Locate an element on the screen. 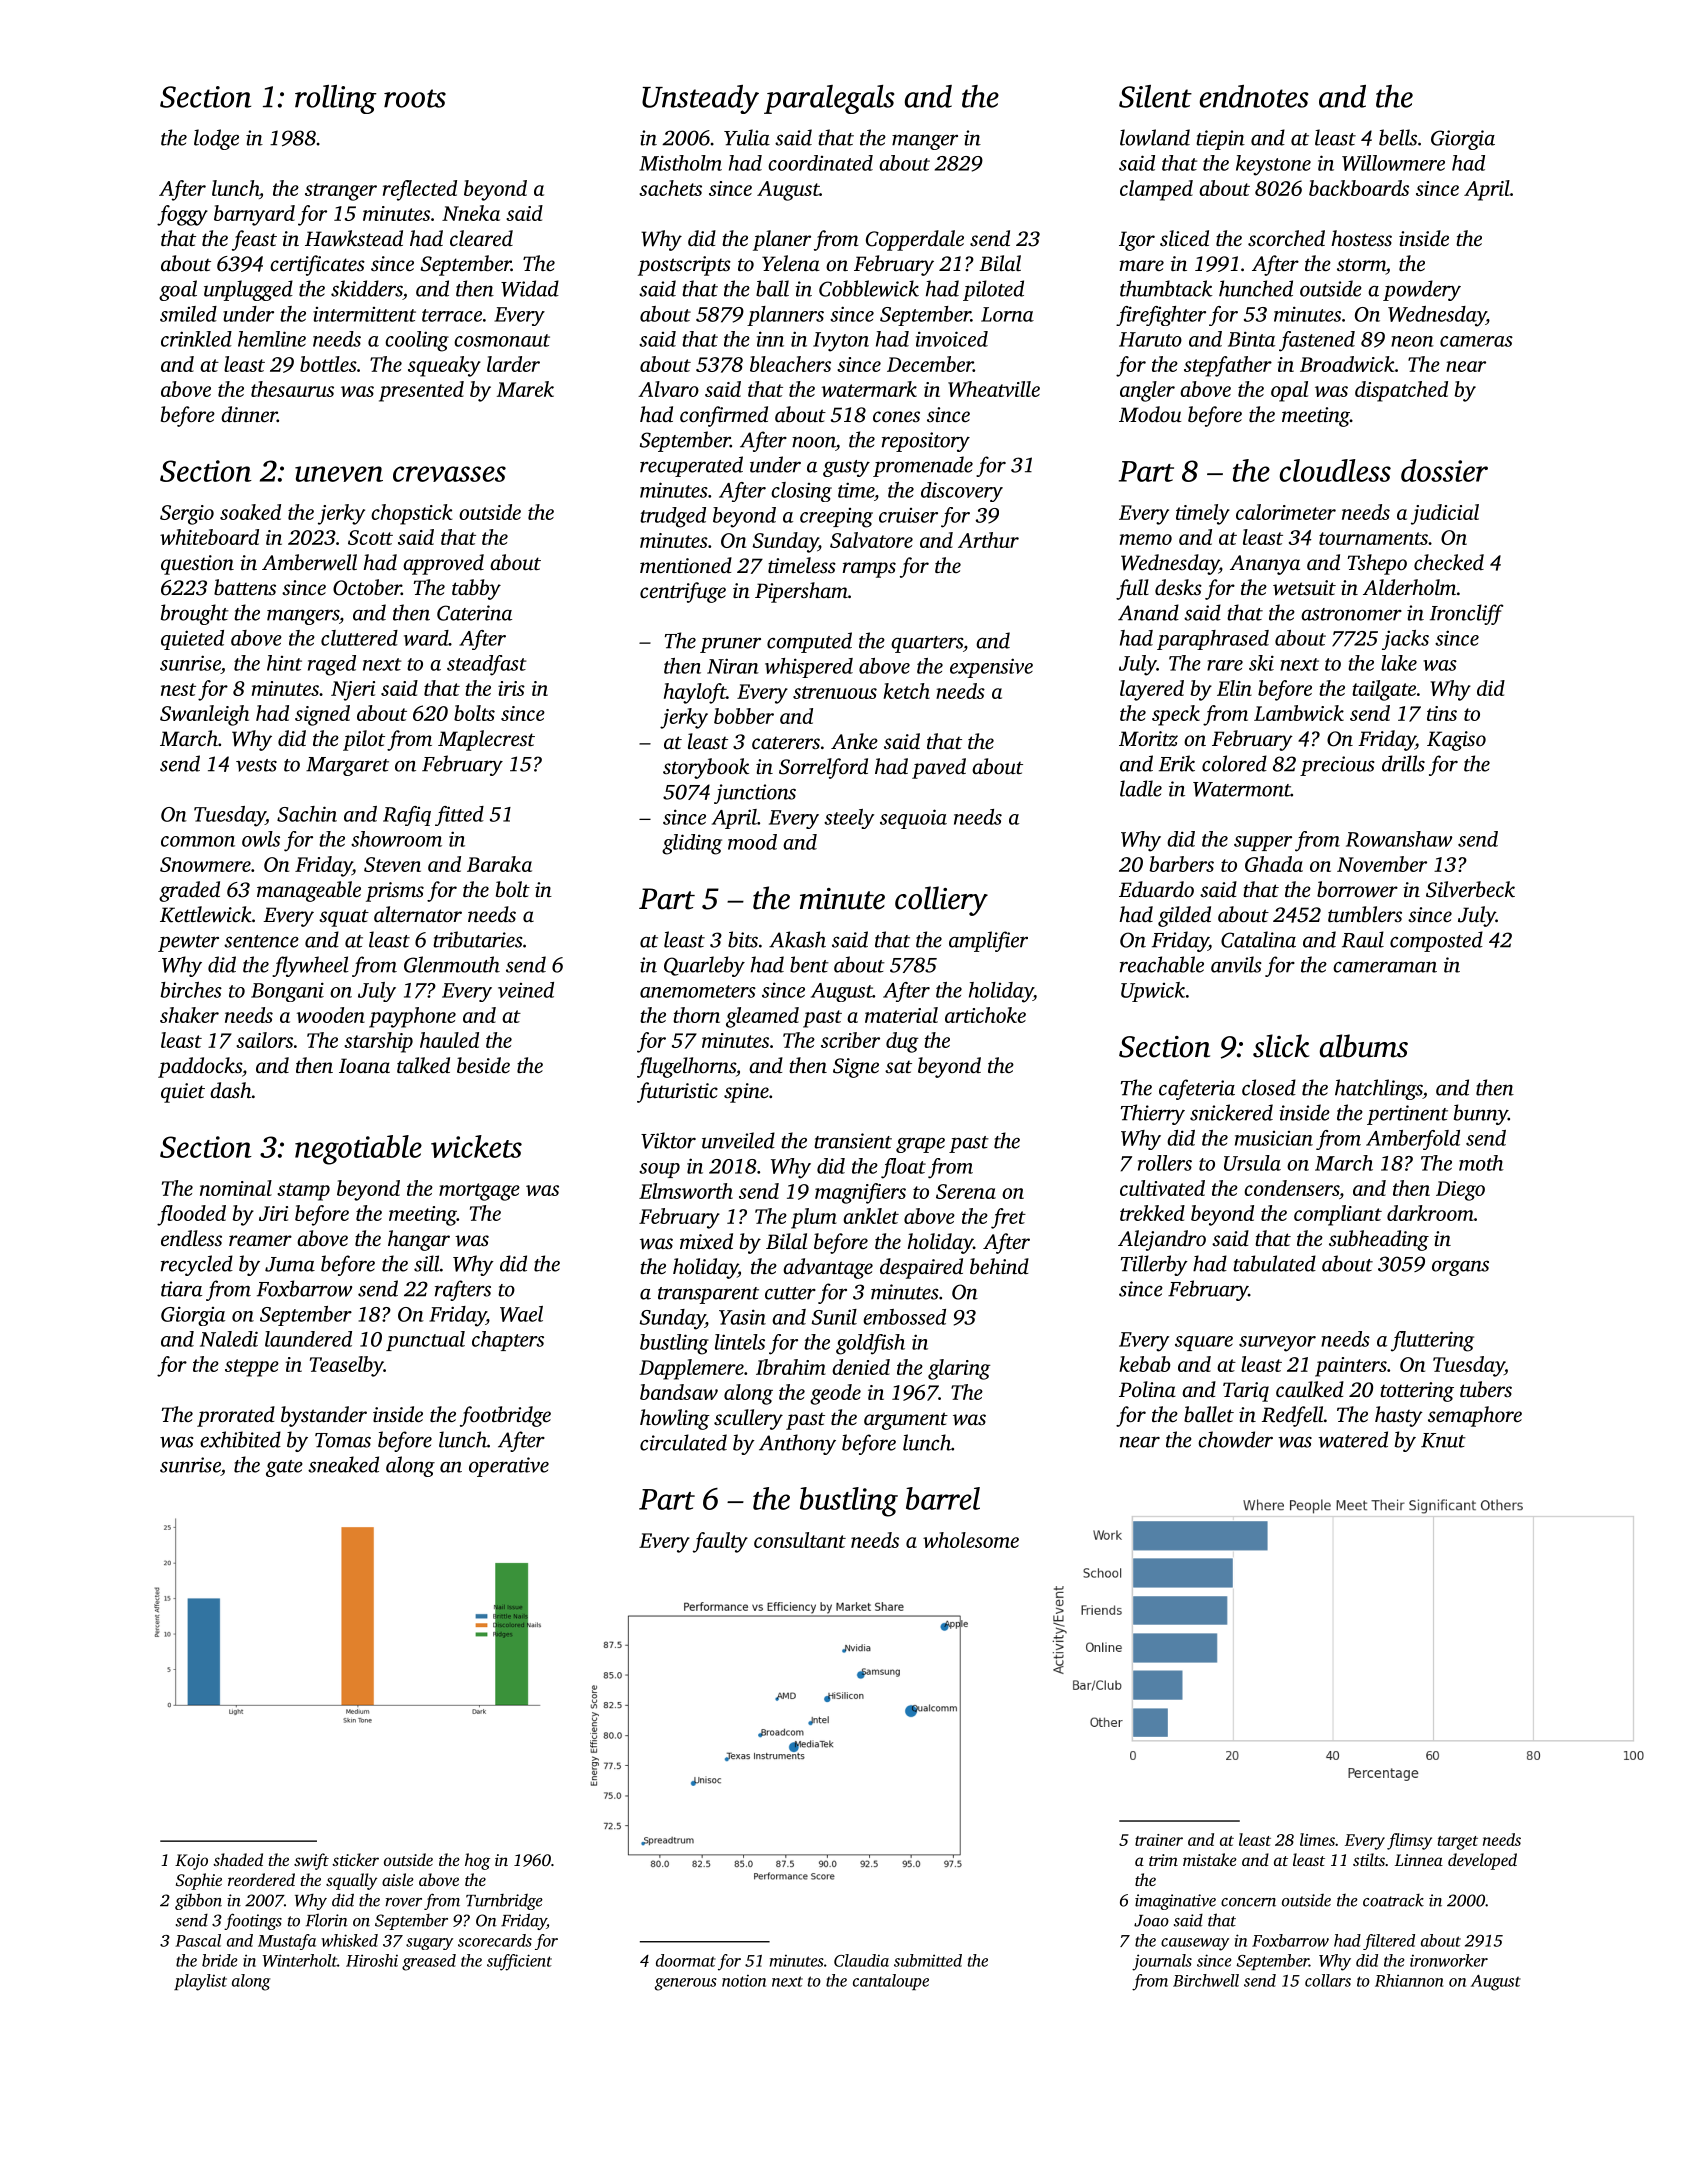 This screenshot has height=2178, width=1683. uneven is located at coordinates (339, 474).
